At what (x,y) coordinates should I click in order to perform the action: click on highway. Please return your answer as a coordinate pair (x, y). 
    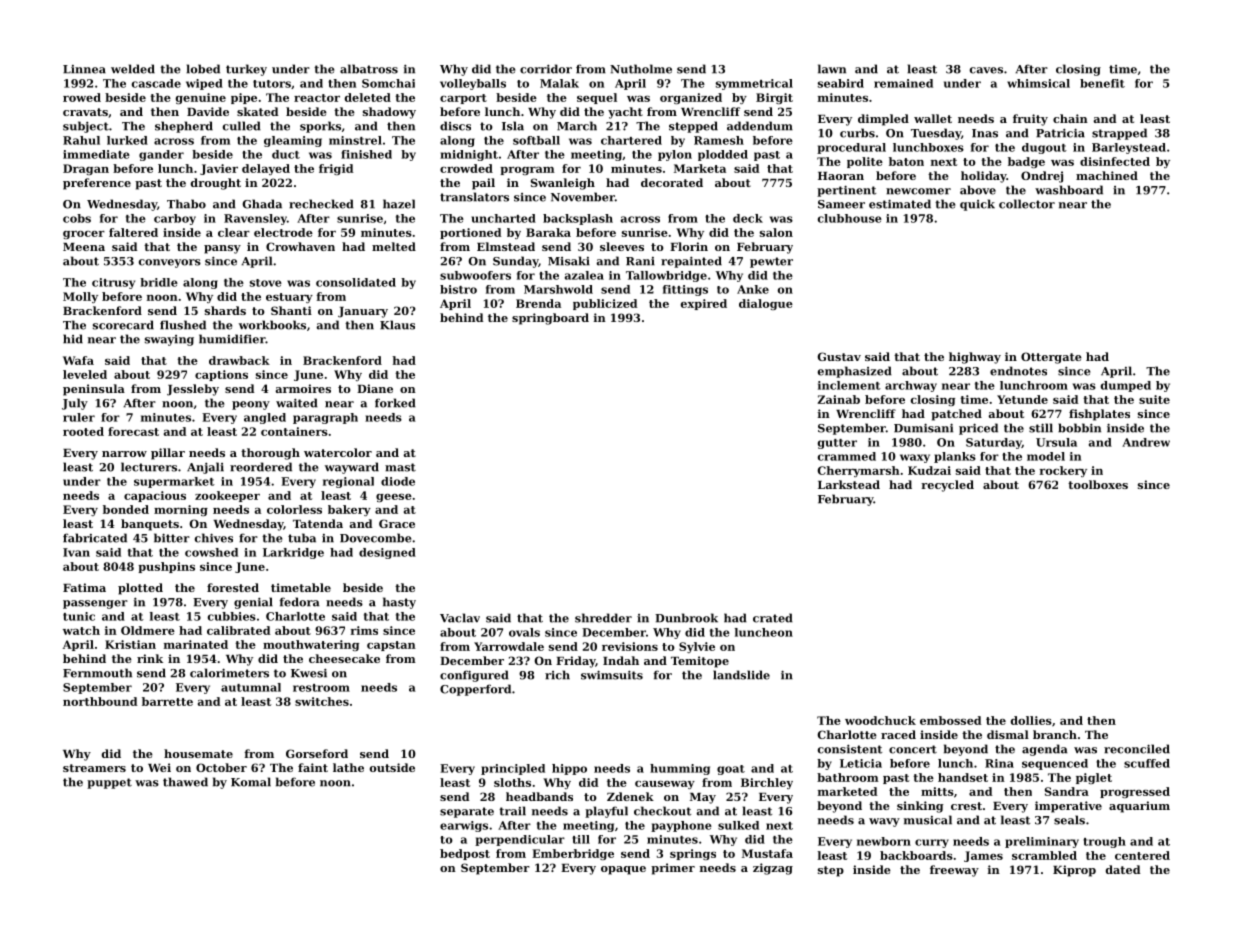
    Looking at the image, I should click on (975, 358).
